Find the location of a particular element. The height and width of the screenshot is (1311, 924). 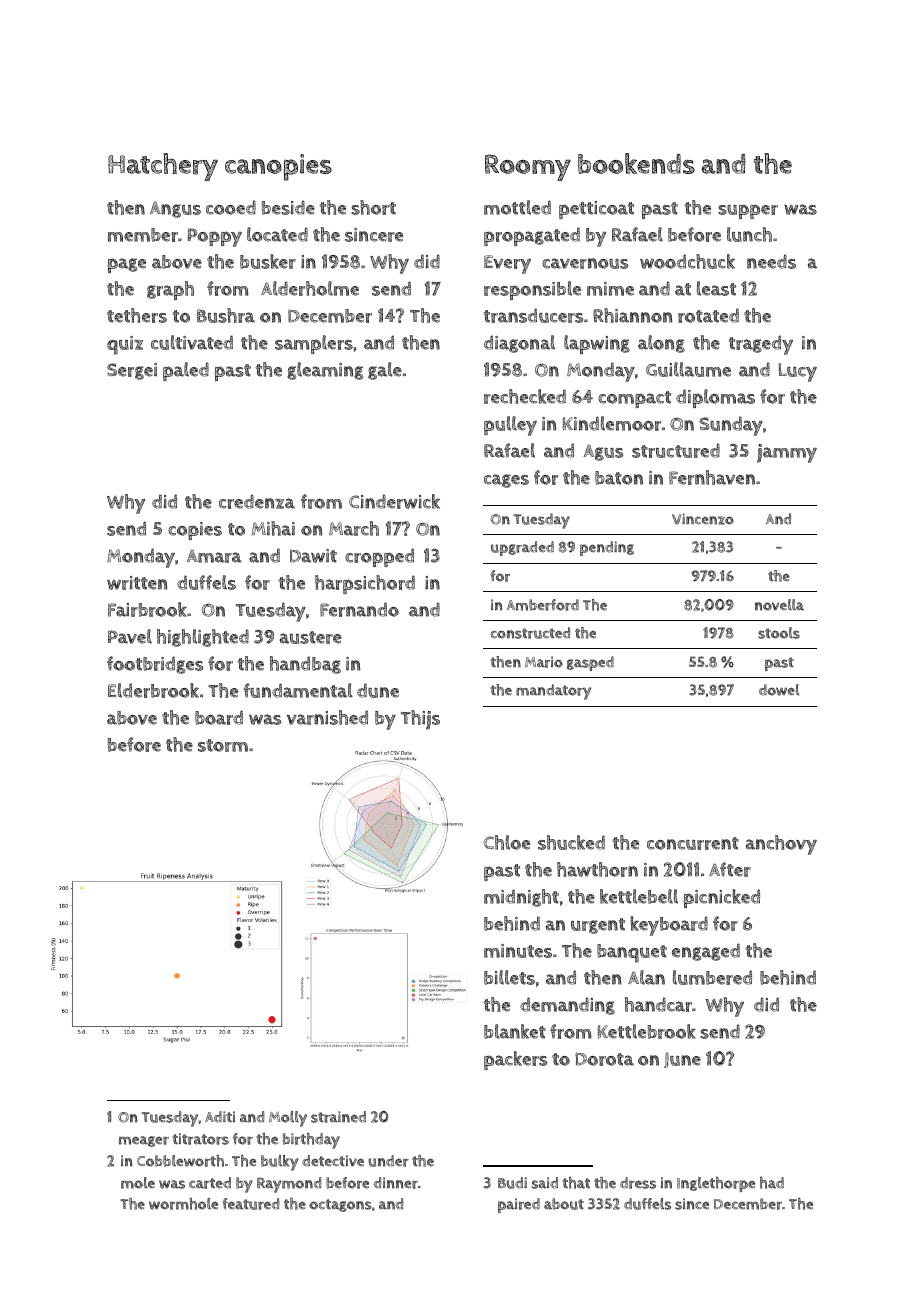

upgraded is located at coordinates (522, 548).
